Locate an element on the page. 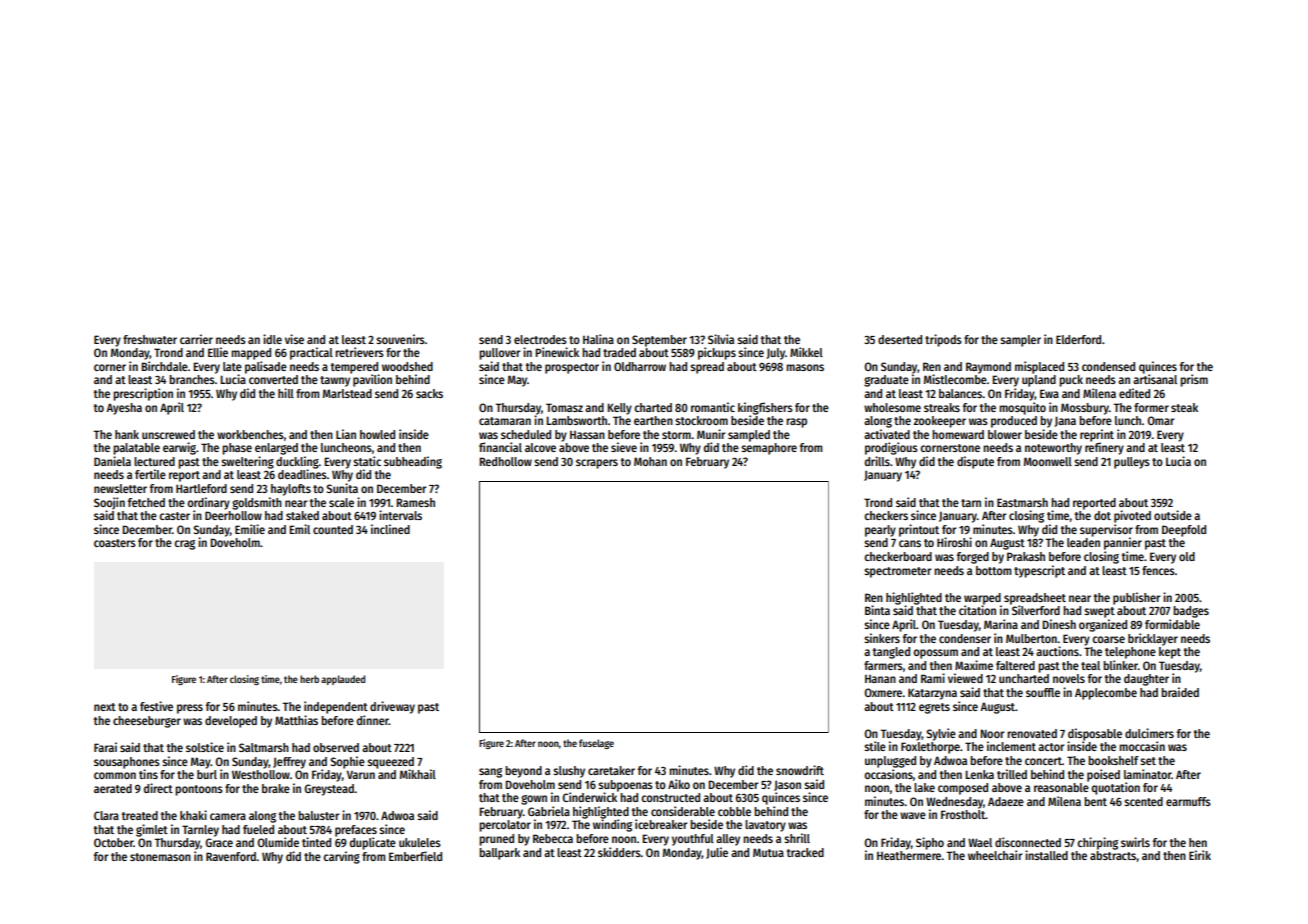 The image size is (1308, 924). Ravenford is located at coordinates (231, 856).
